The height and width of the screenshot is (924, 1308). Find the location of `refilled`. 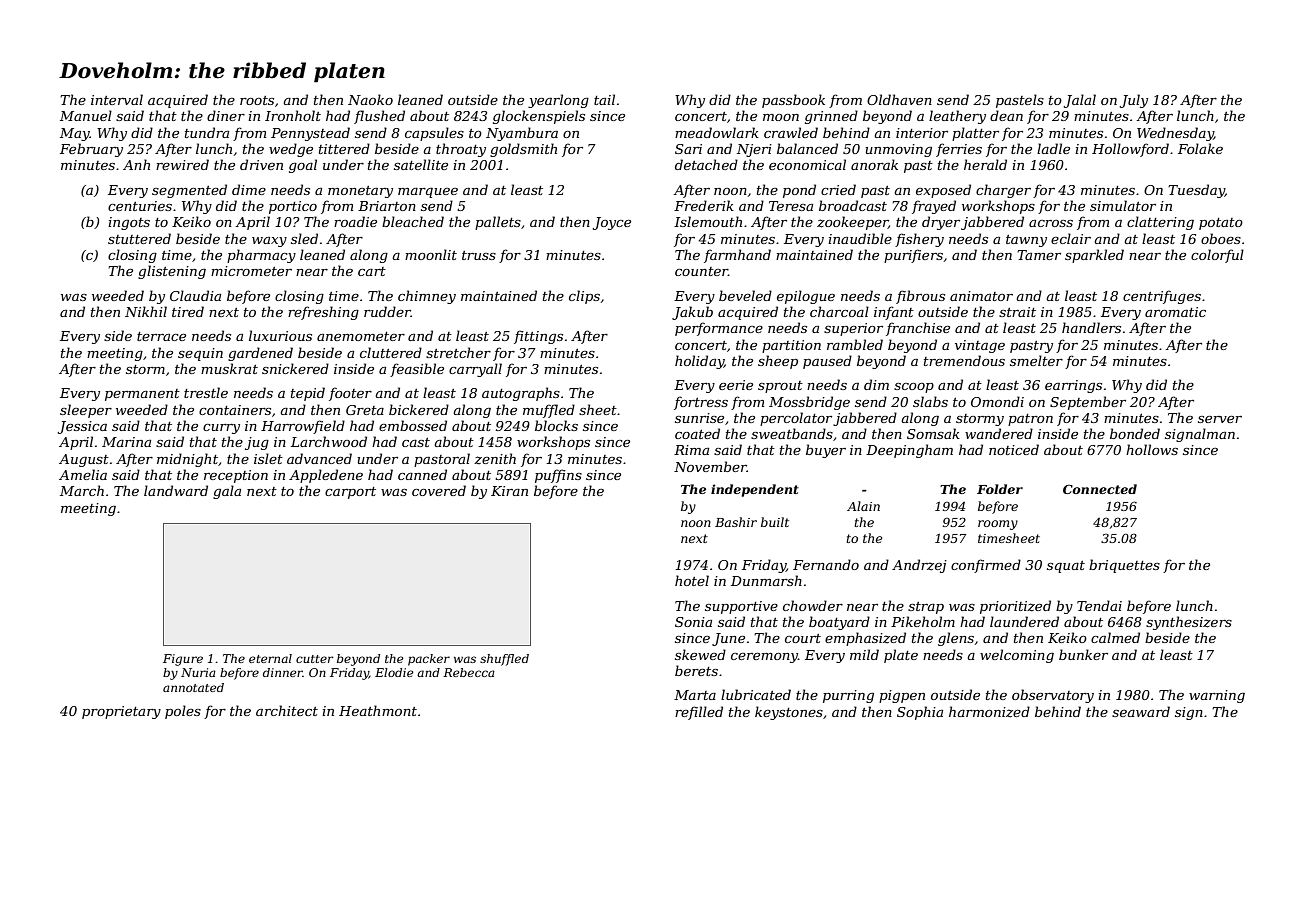

refilled is located at coordinates (699, 713).
